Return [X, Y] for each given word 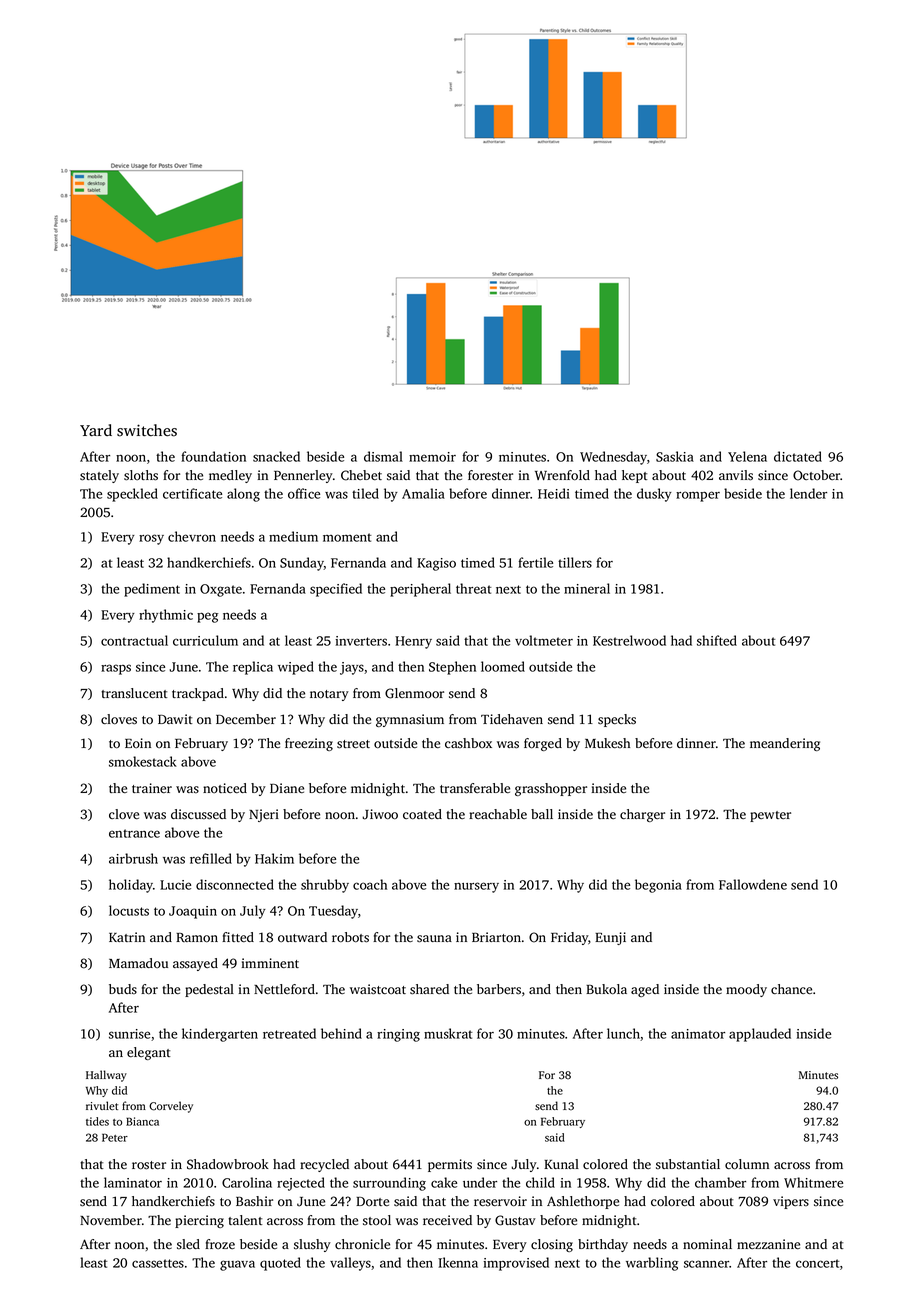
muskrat [448, 1033]
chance [791, 989]
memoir [432, 457]
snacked [276, 456]
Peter [115, 1137]
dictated [798, 456]
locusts [129, 910]
